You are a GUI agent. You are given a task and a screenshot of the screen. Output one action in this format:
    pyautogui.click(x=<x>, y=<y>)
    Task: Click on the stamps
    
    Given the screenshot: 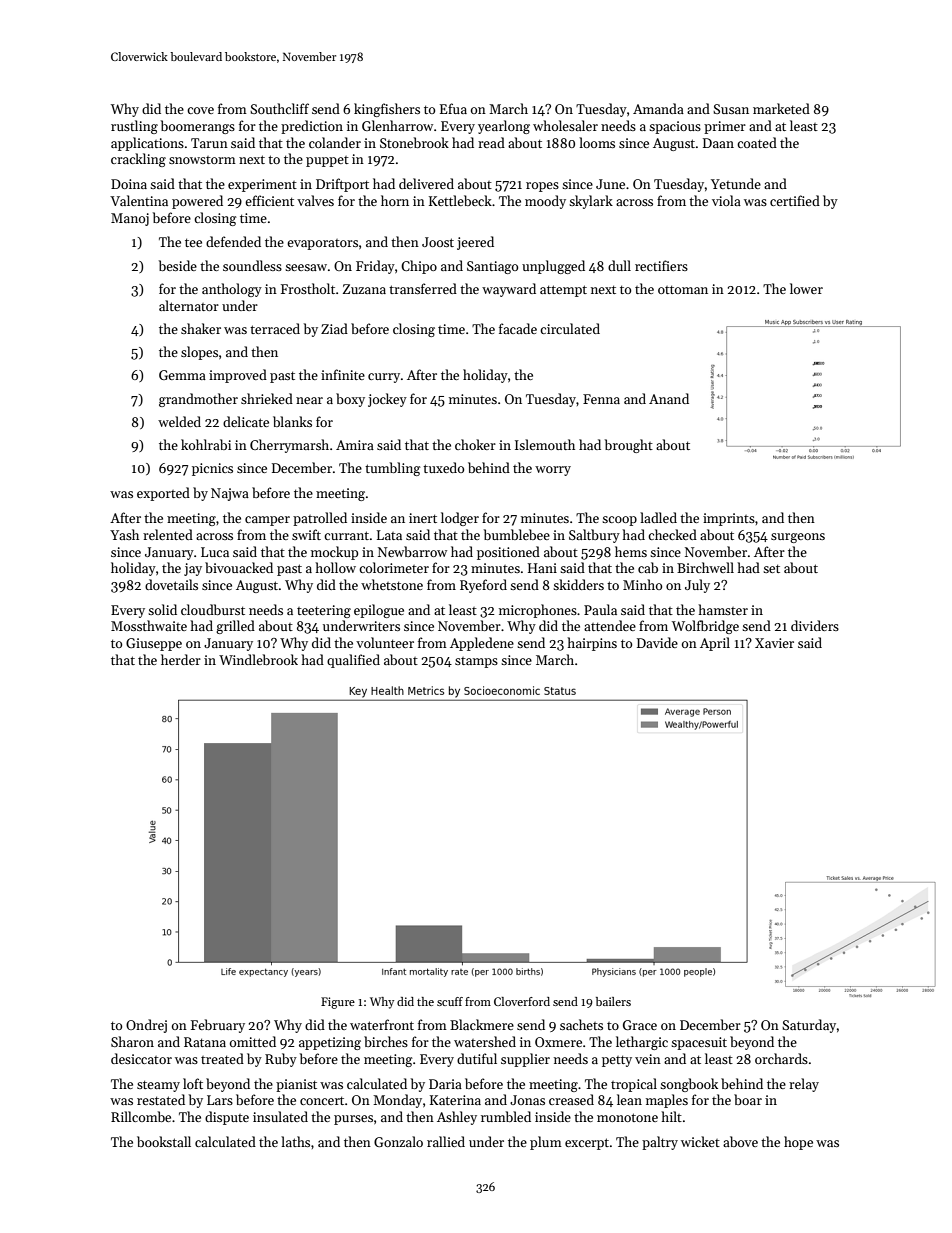 What is the action you would take?
    pyautogui.click(x=476, y=662)
